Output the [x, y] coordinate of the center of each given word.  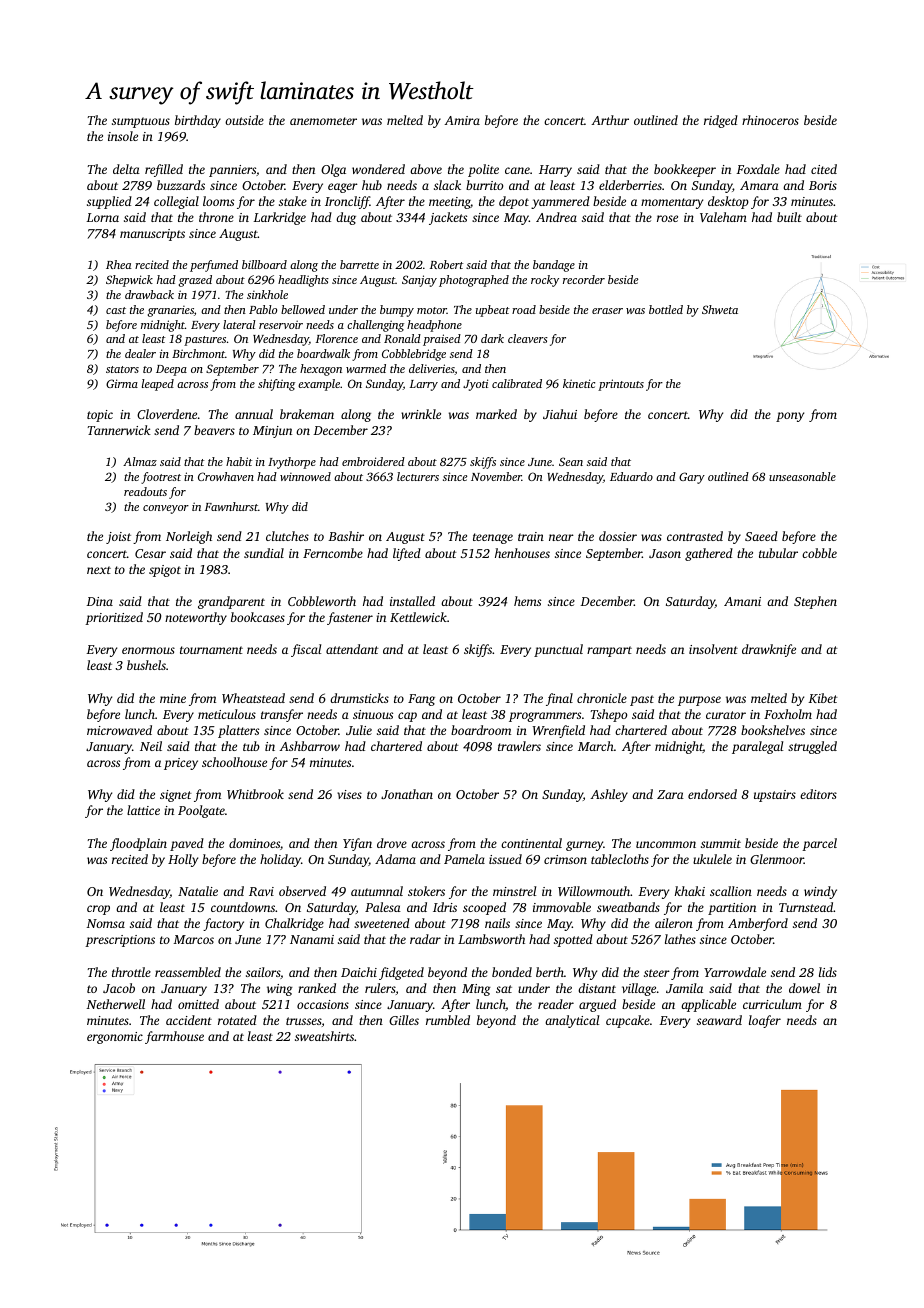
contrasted [695, 536]
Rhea [119, 264]
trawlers [519, 746]
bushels [146, 665]
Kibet [823, 698]
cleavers [528, 338]
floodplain [138, 844]
